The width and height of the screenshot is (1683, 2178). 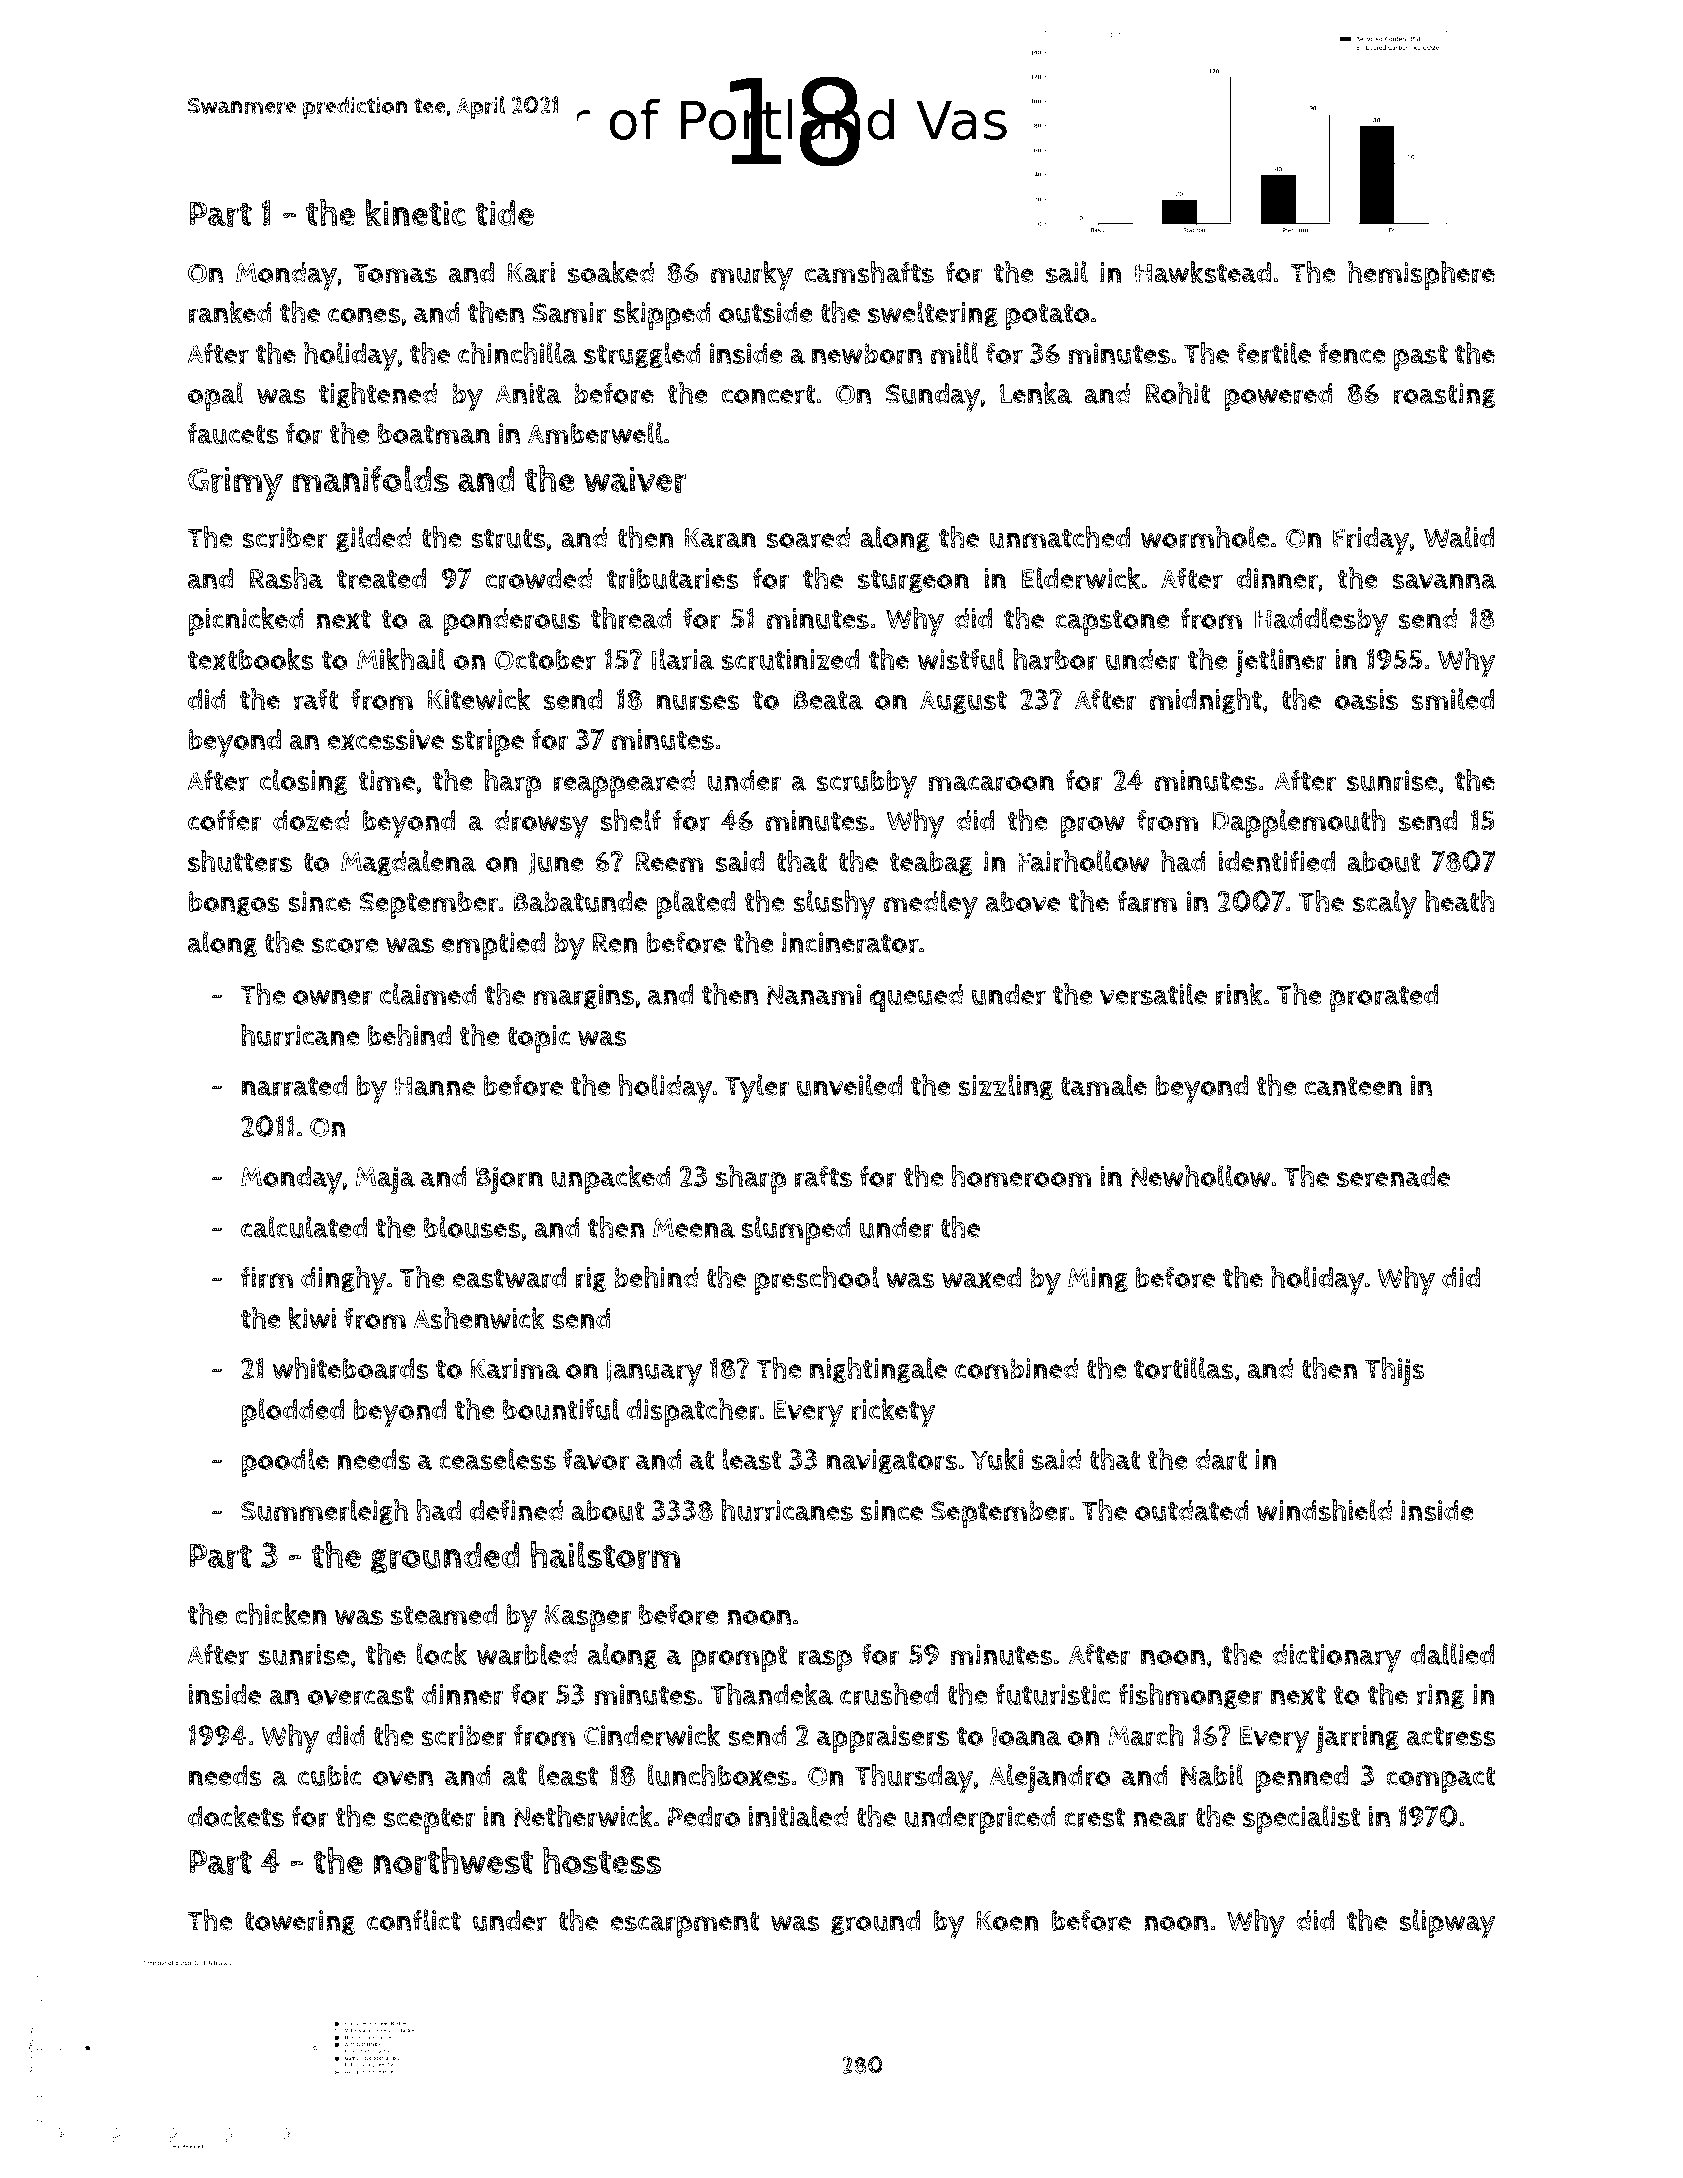 I want to click on slumped, so click(x=796, y=1230).
